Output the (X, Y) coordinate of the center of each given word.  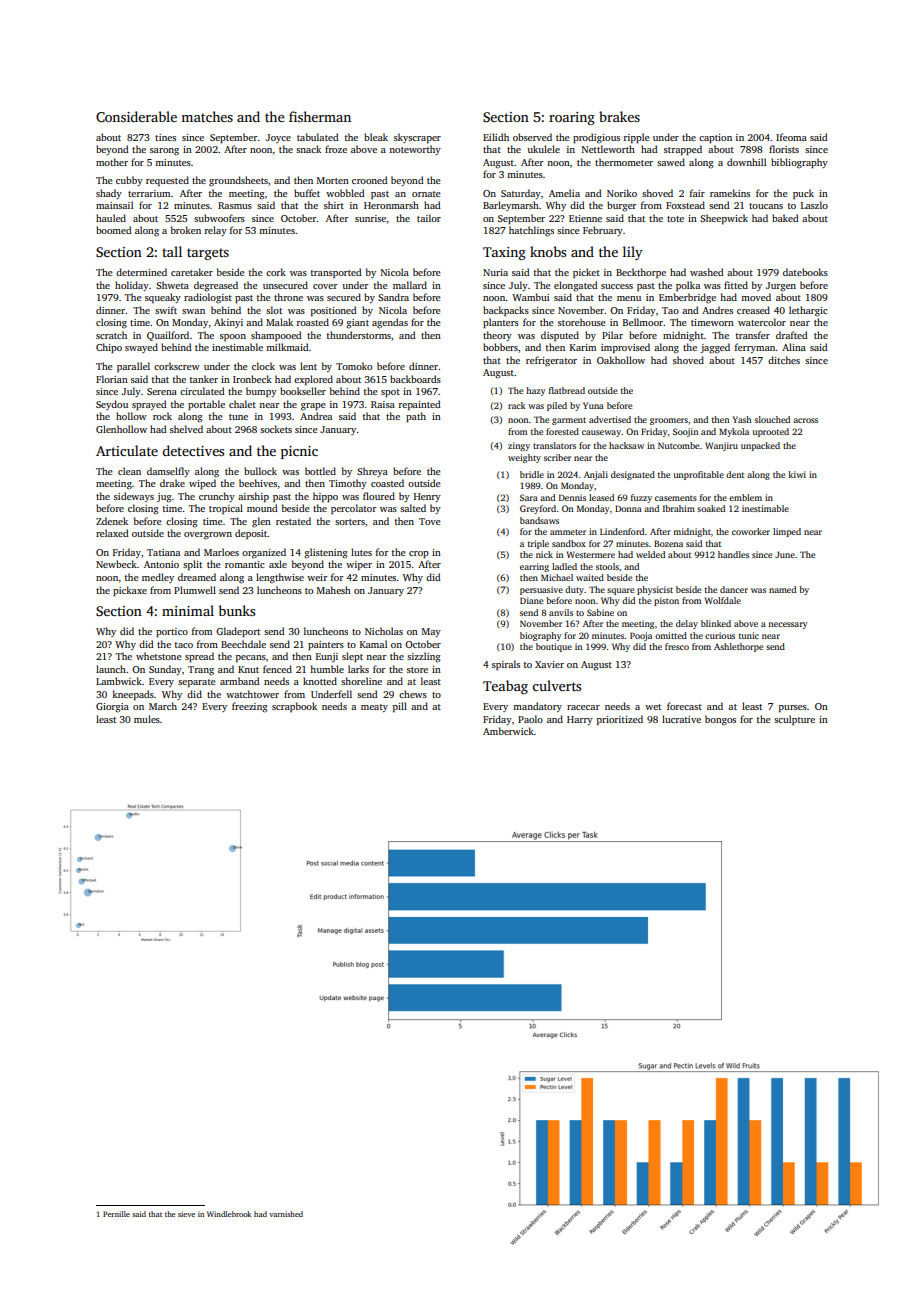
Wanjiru (721, 446)
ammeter (568, 532)
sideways (134, 497)
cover (325, 286)
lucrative (681, 719)
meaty (374, 708)
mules (147, 719)
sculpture (794, 720)
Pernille (116, 1214)
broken (186, 230)
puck (803, 194)
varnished (286, 1214)
